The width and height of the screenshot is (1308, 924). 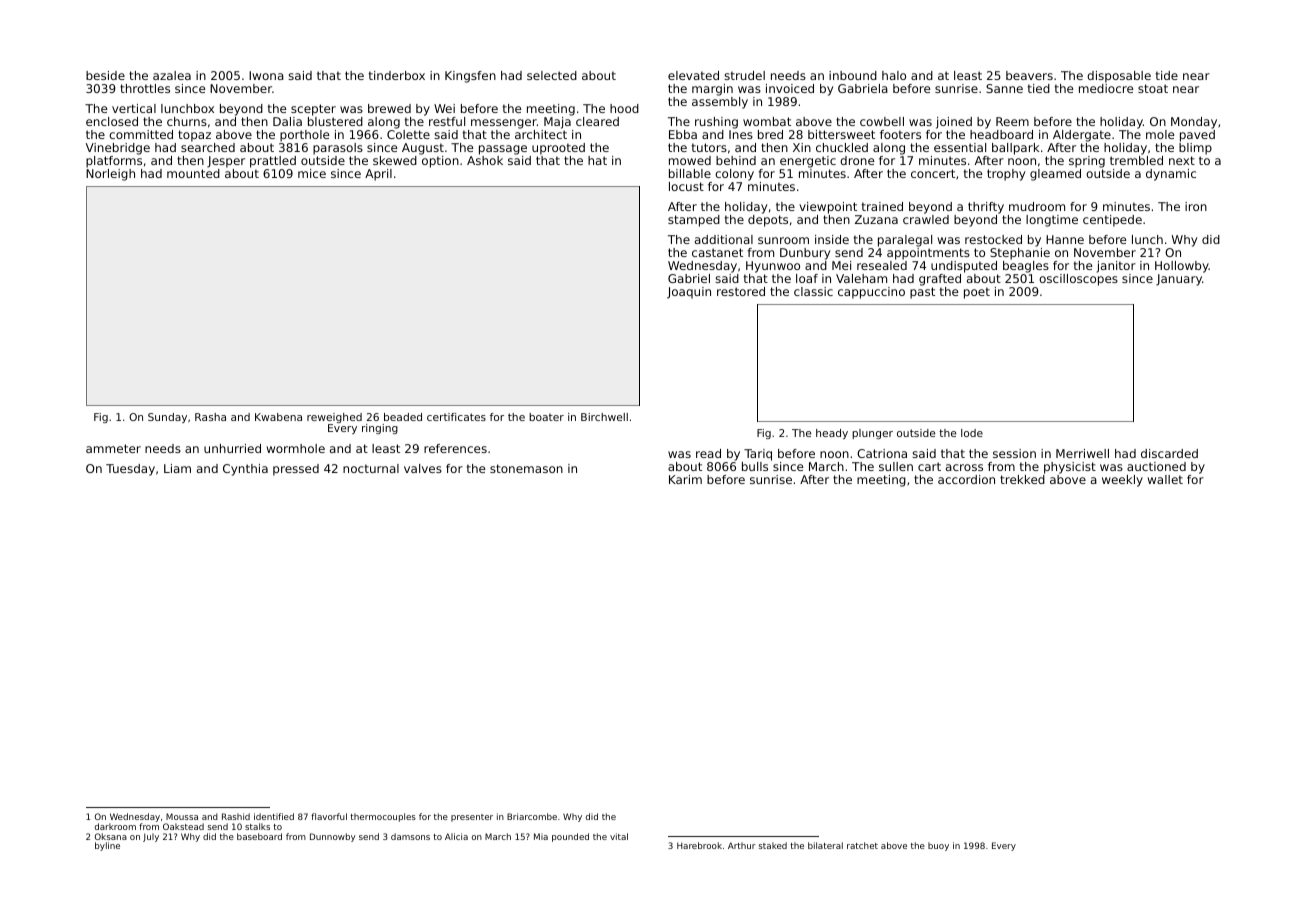 What do you see at coordinates (1194, 123) in the screenshot?
I see `Monday` at bounding box center [1194, 123].
